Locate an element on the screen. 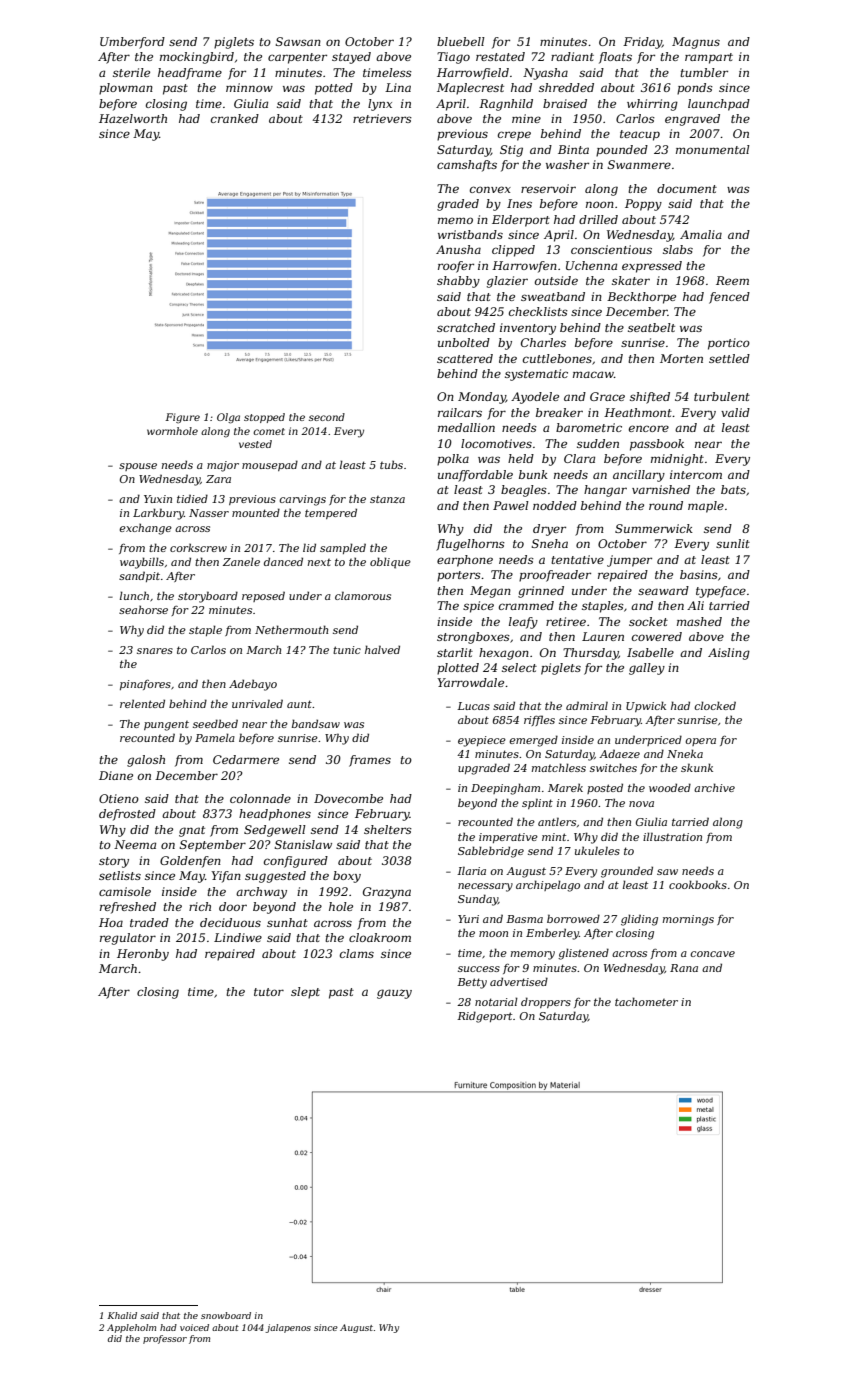 The height and width of the screenshot is (1400, 849). settled is located at coordinates (729, 358).
